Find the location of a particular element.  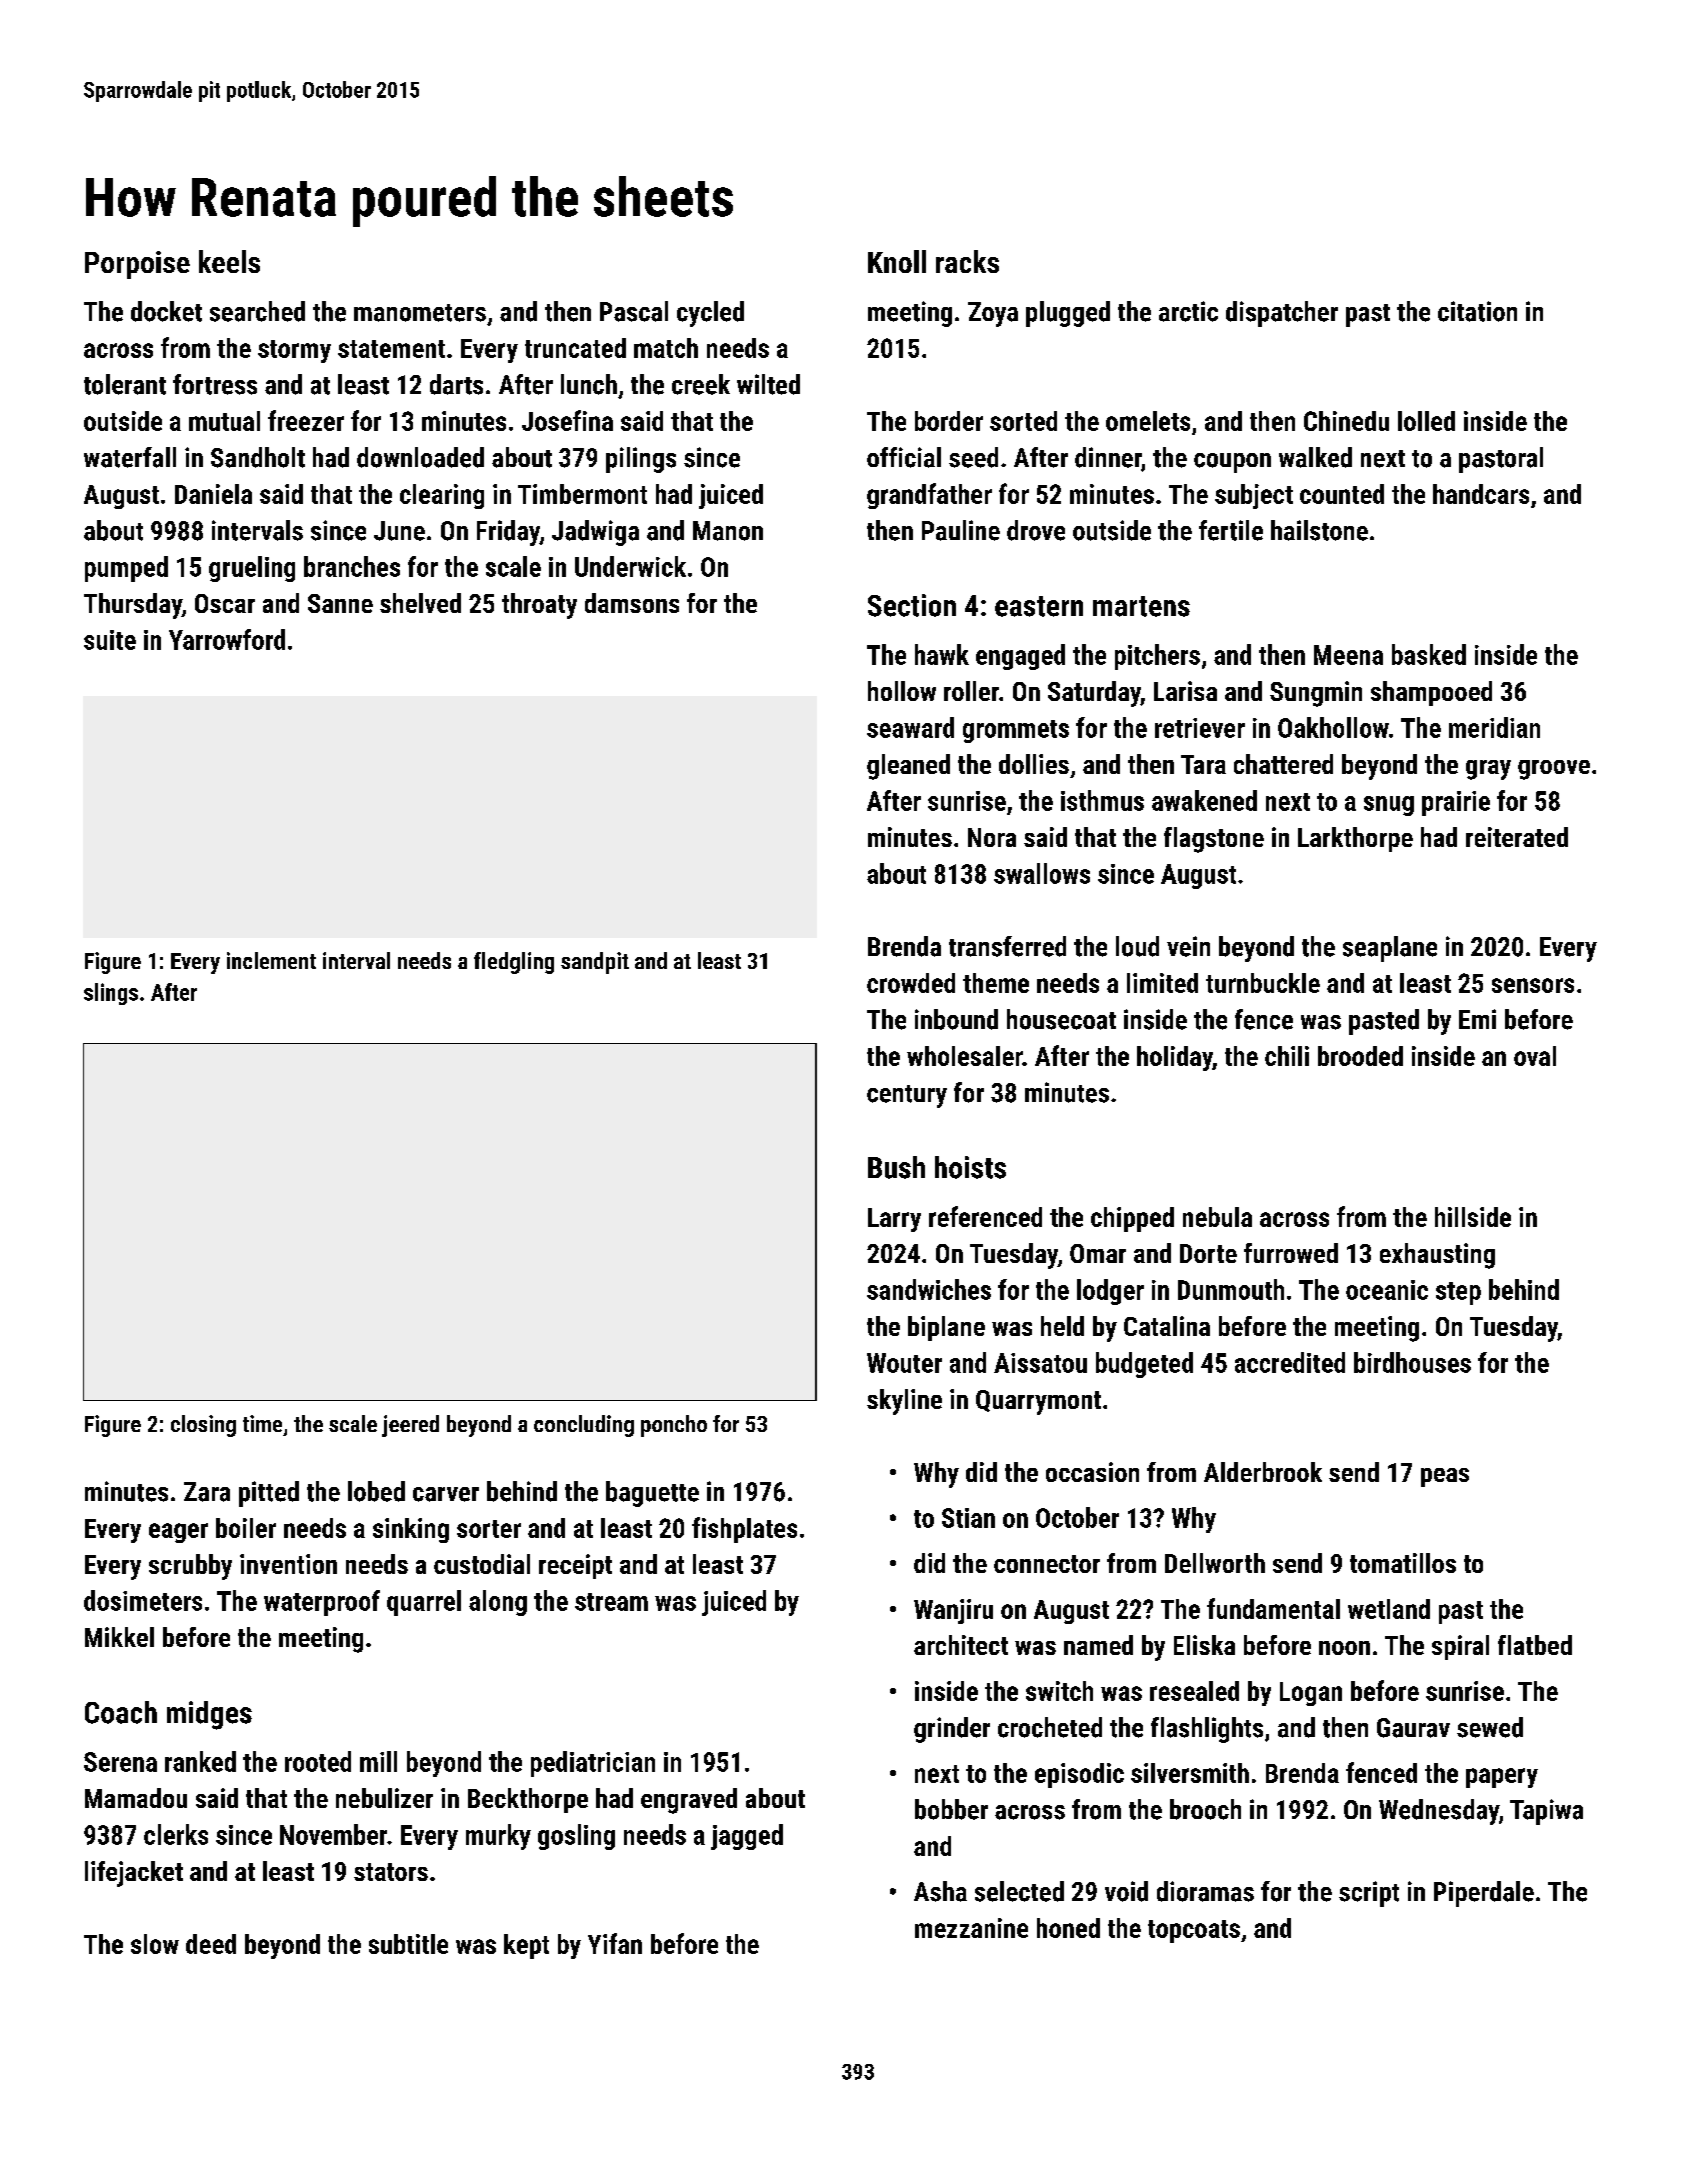

statement is located at coordinates (391, 349).
